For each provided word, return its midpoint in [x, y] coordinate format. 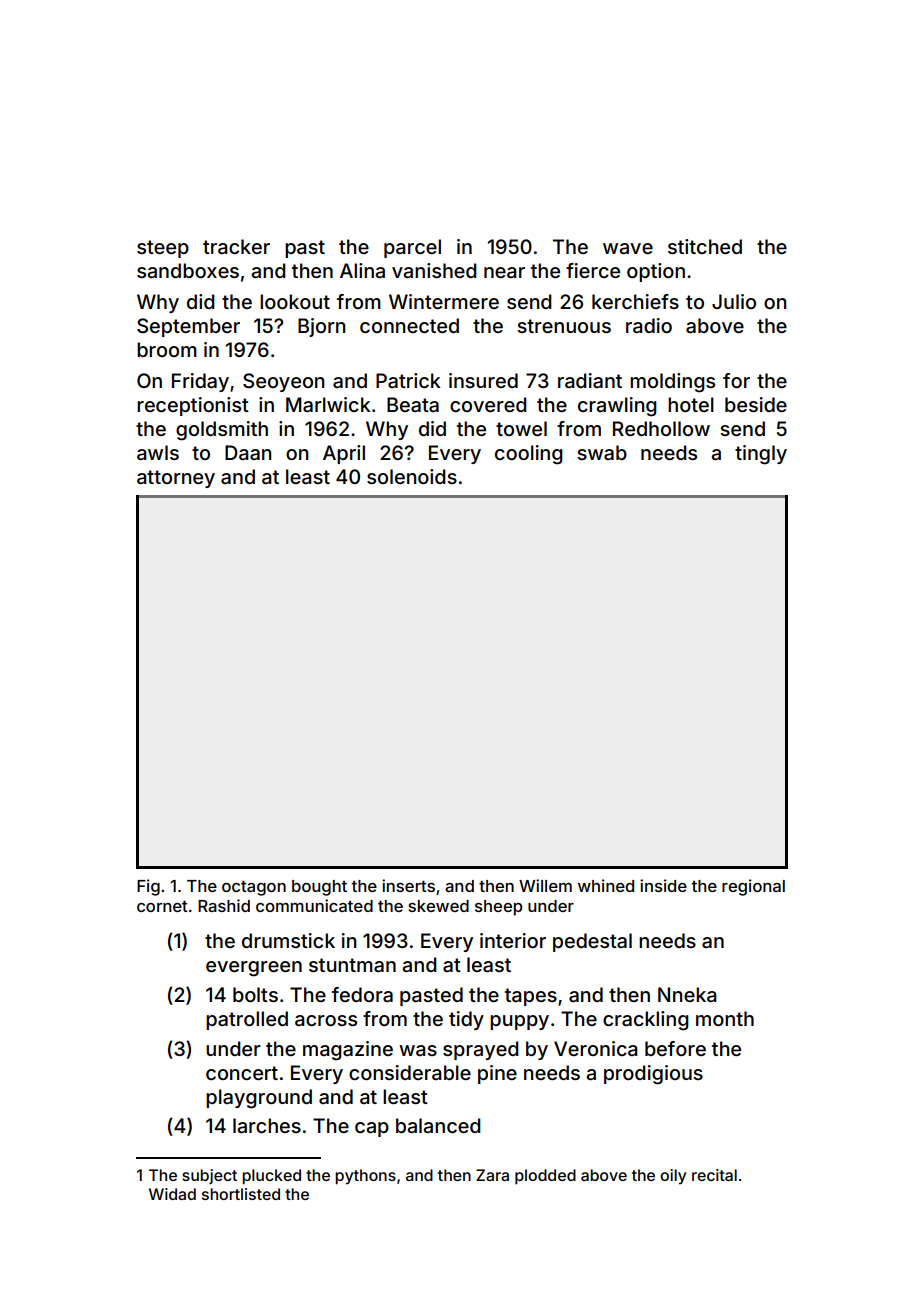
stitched [705, 246]
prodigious [653, 1075]
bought [319, 888]
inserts [408, 885]
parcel [412, 248]
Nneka [687, 994]
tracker [236, 246]
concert [242, 1073]
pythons [365, 1177]
